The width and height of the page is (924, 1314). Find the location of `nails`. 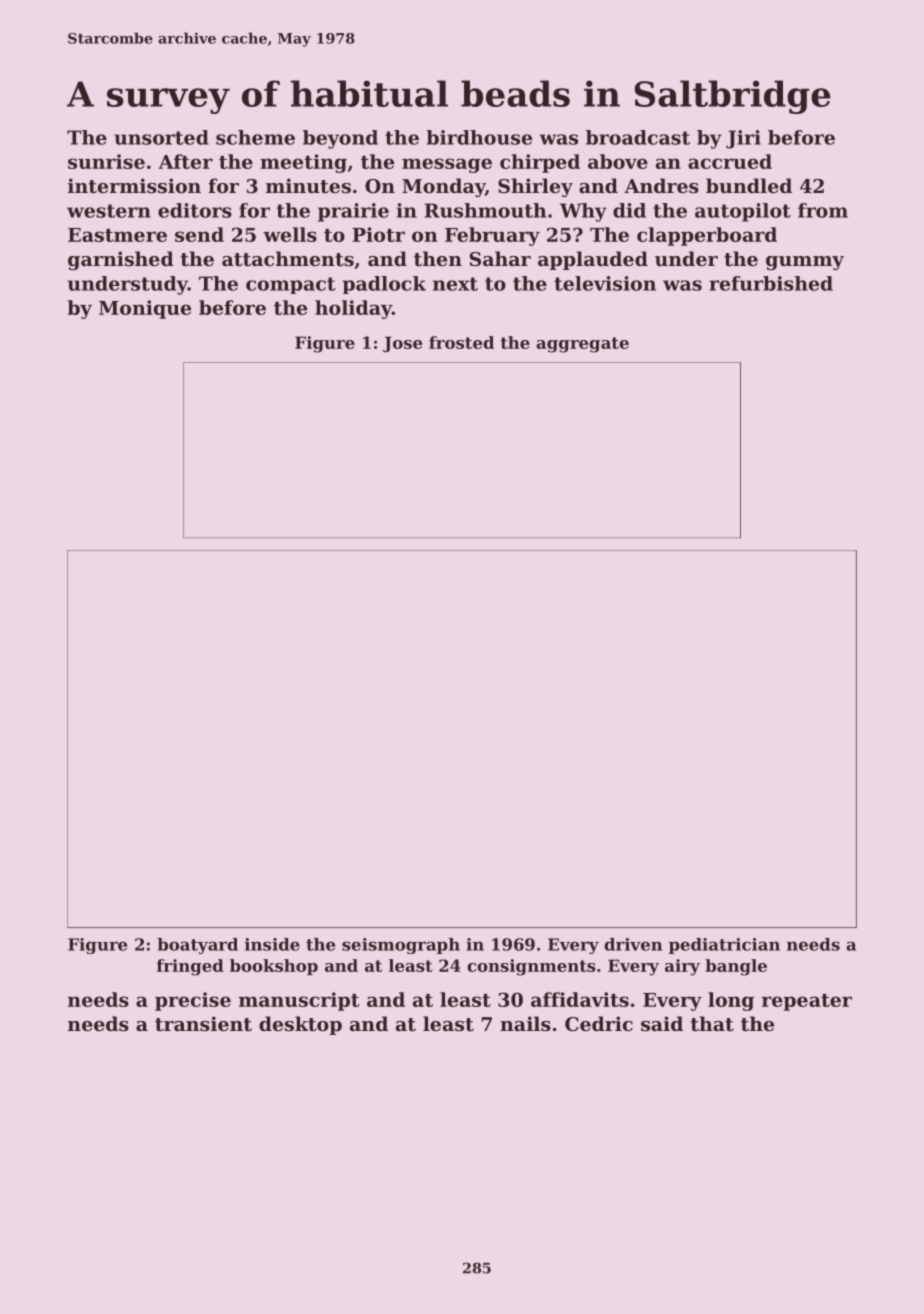

nails is located at coordinates (525, 1024).
